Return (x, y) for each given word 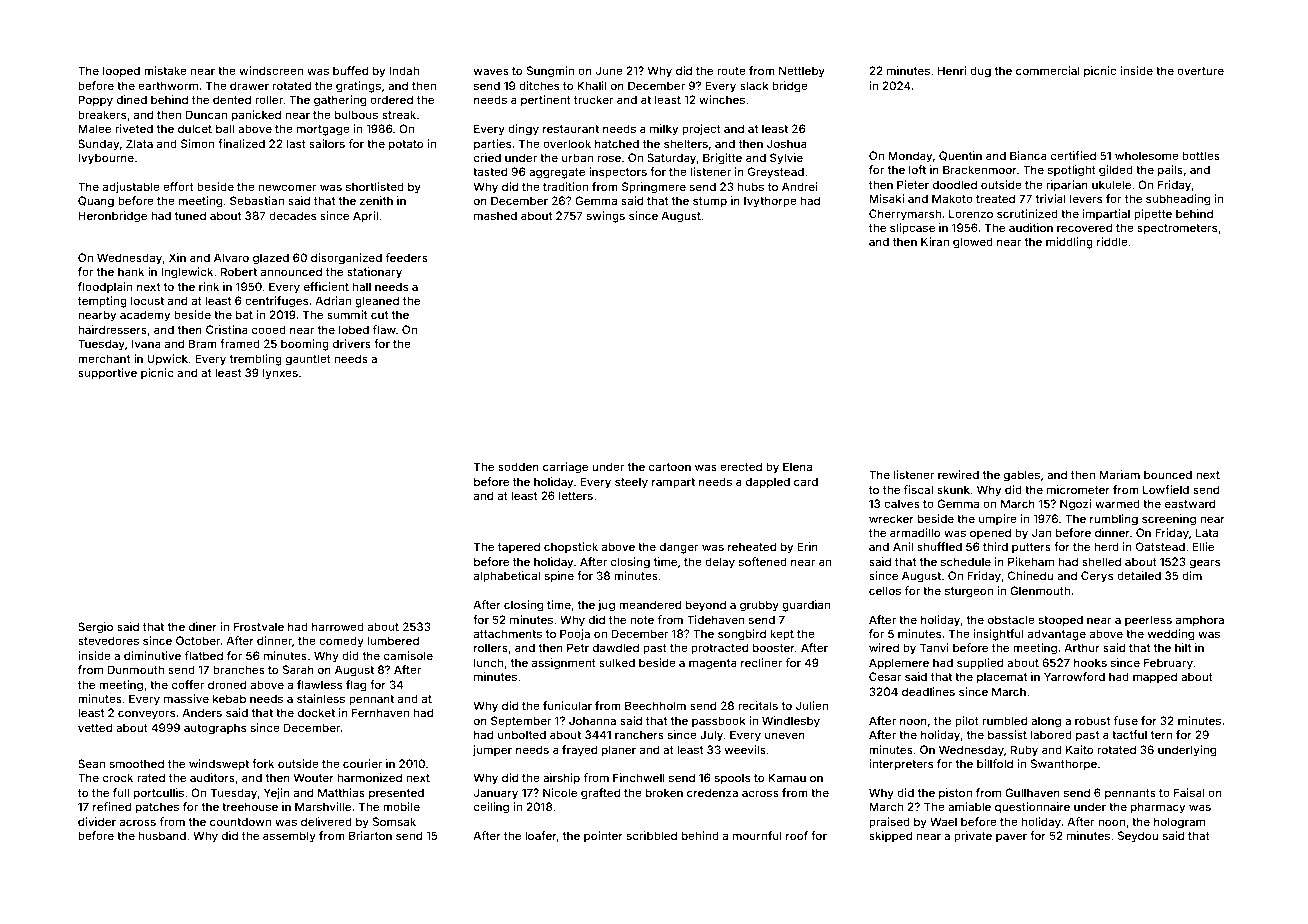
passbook (719, 721)
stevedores (108, 640)
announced (291, 271)
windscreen (271, 70)
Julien (812, 705)
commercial (1048, 70)
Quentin (960, 156)
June (609, 70)
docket (316, 712)
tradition (565, 186)
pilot (967, 722)
